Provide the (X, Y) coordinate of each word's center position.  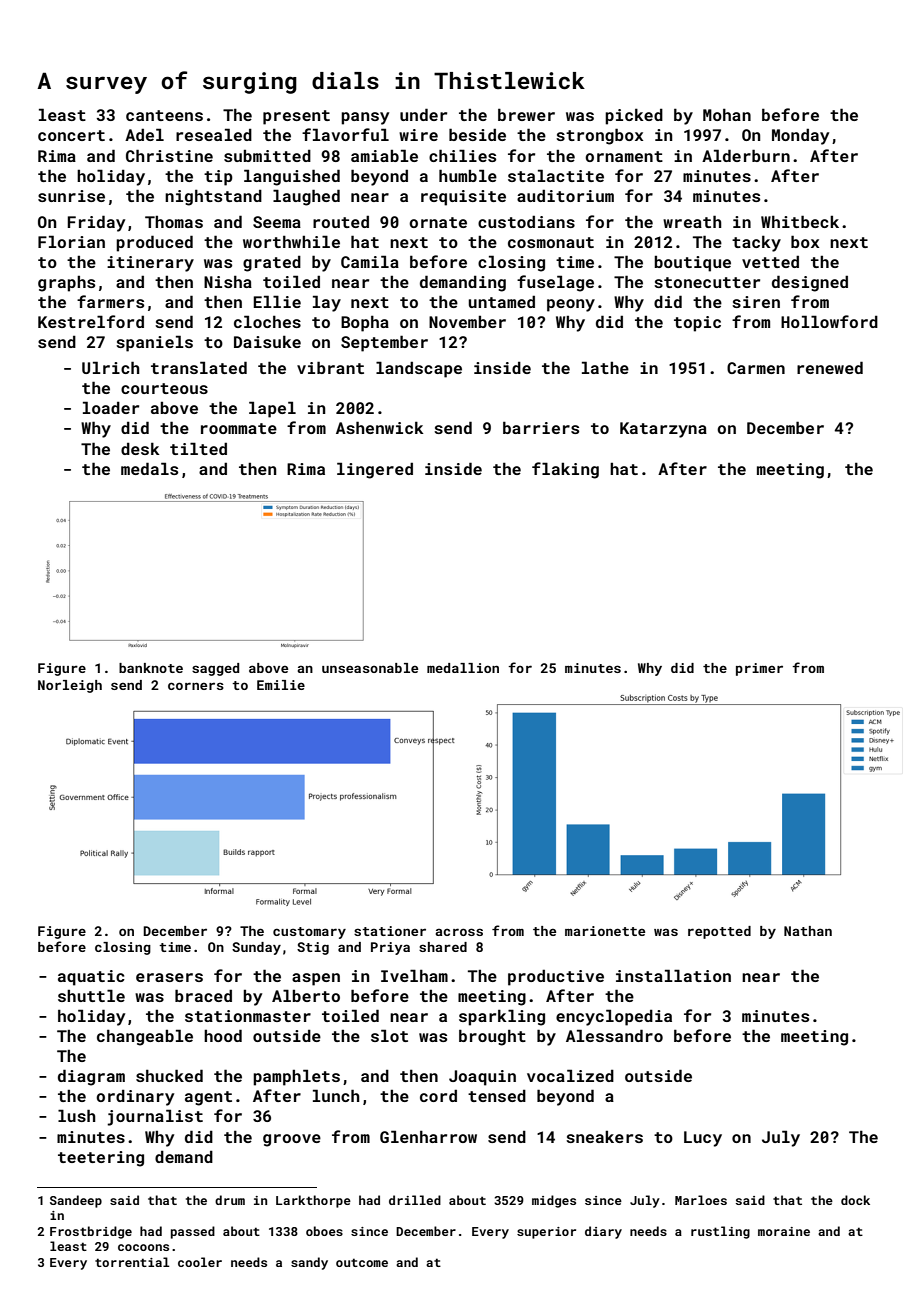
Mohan (727, 114)
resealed (214, 134)
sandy (309, 1263)
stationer (390, 931)
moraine (784, 1231)
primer (759, 669)
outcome (362, 1262)
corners (196, 686)
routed (341, 221)
